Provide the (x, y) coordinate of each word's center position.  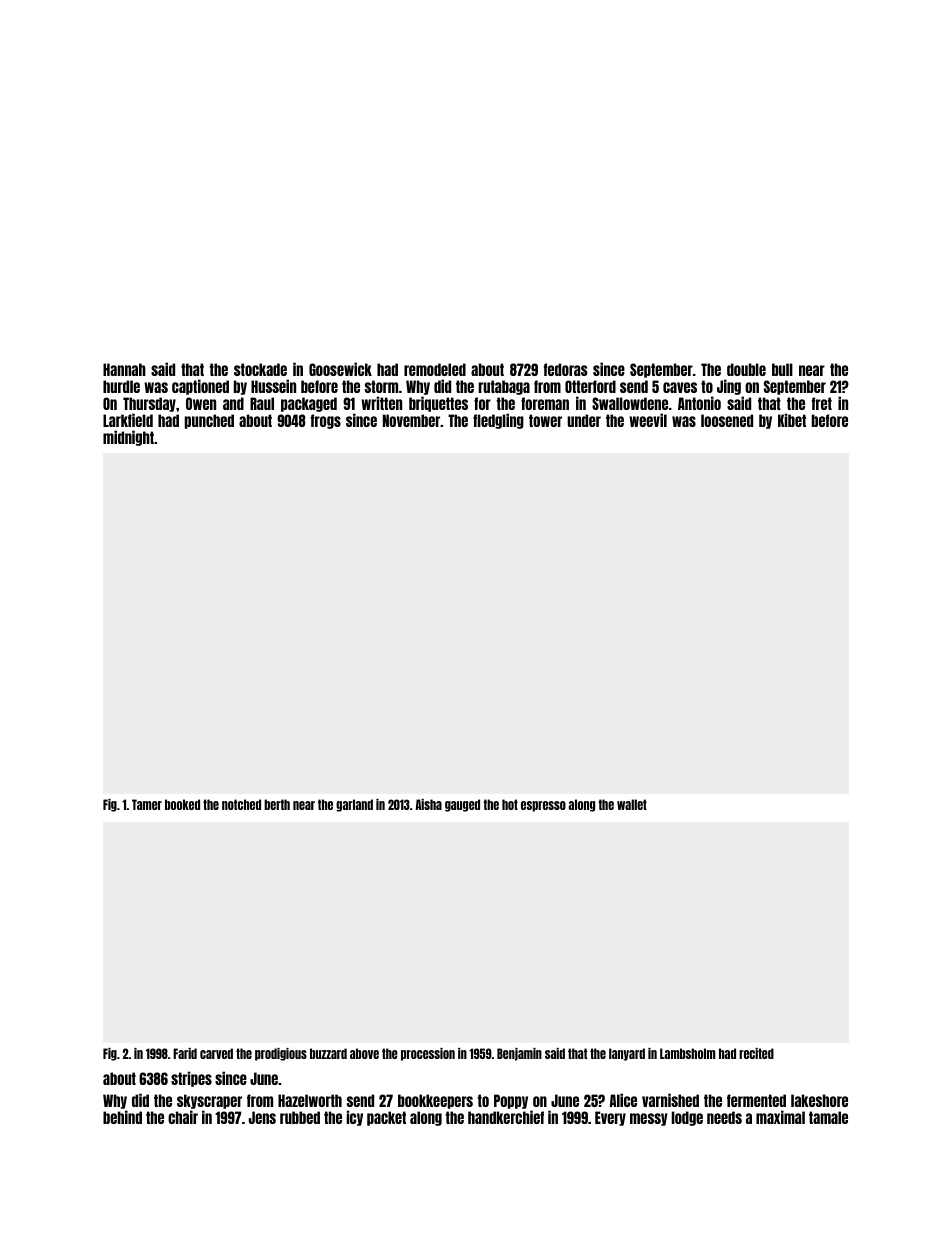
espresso (543, 806)
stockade (260, 369)
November (411, 420)
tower (545, 420)
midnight (128, 438)
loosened (727, 420)
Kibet (792, 420)
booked (182, 804)
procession (428, 1054)
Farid (185, 1053)
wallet (632, 804)
